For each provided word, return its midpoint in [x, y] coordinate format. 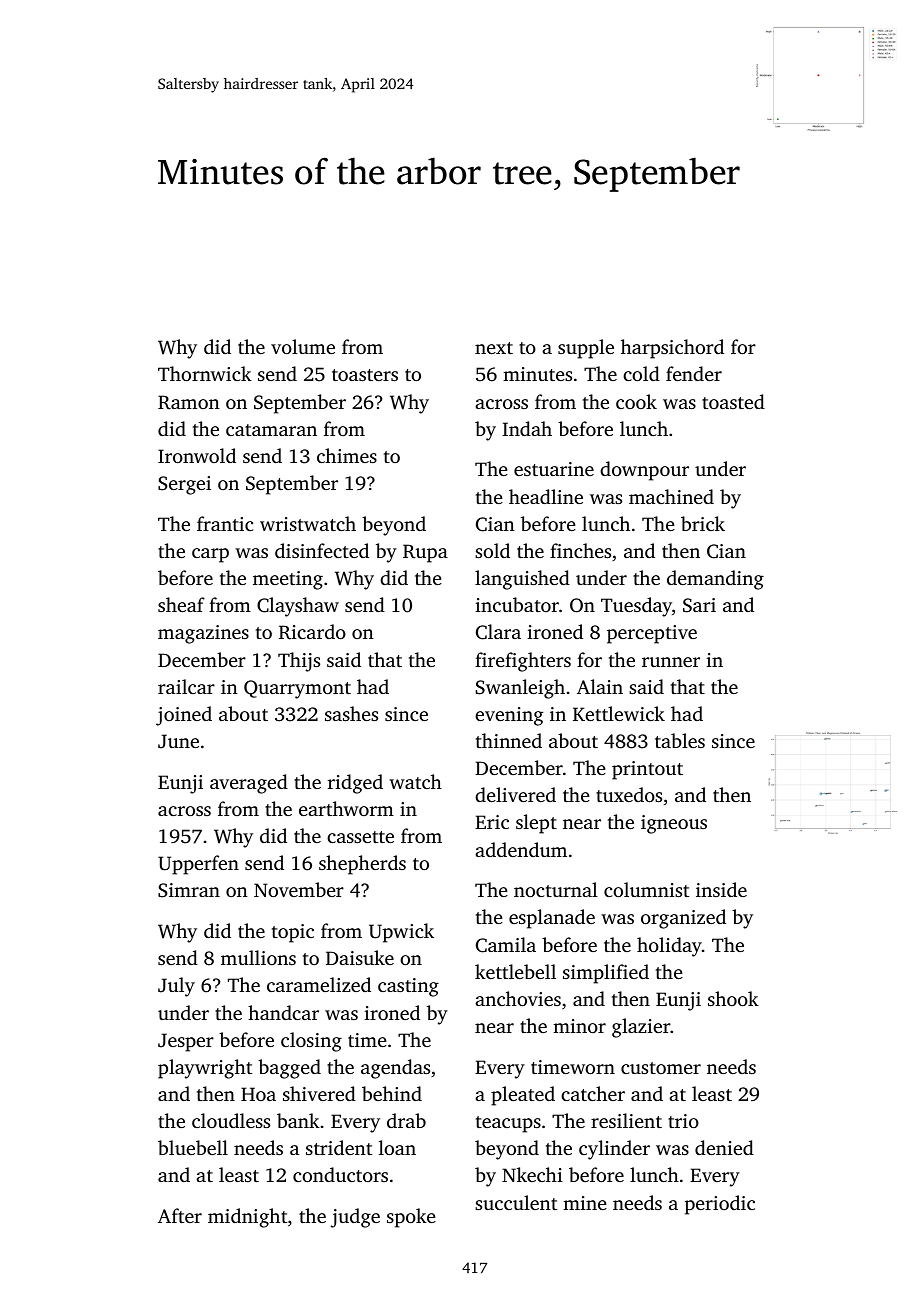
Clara [498, 632]
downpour [644, 471]
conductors [340, 1174]
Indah [527, 428]
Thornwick [205, 373]
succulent [516, 1202]
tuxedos [629, 794]
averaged [249, 784]
